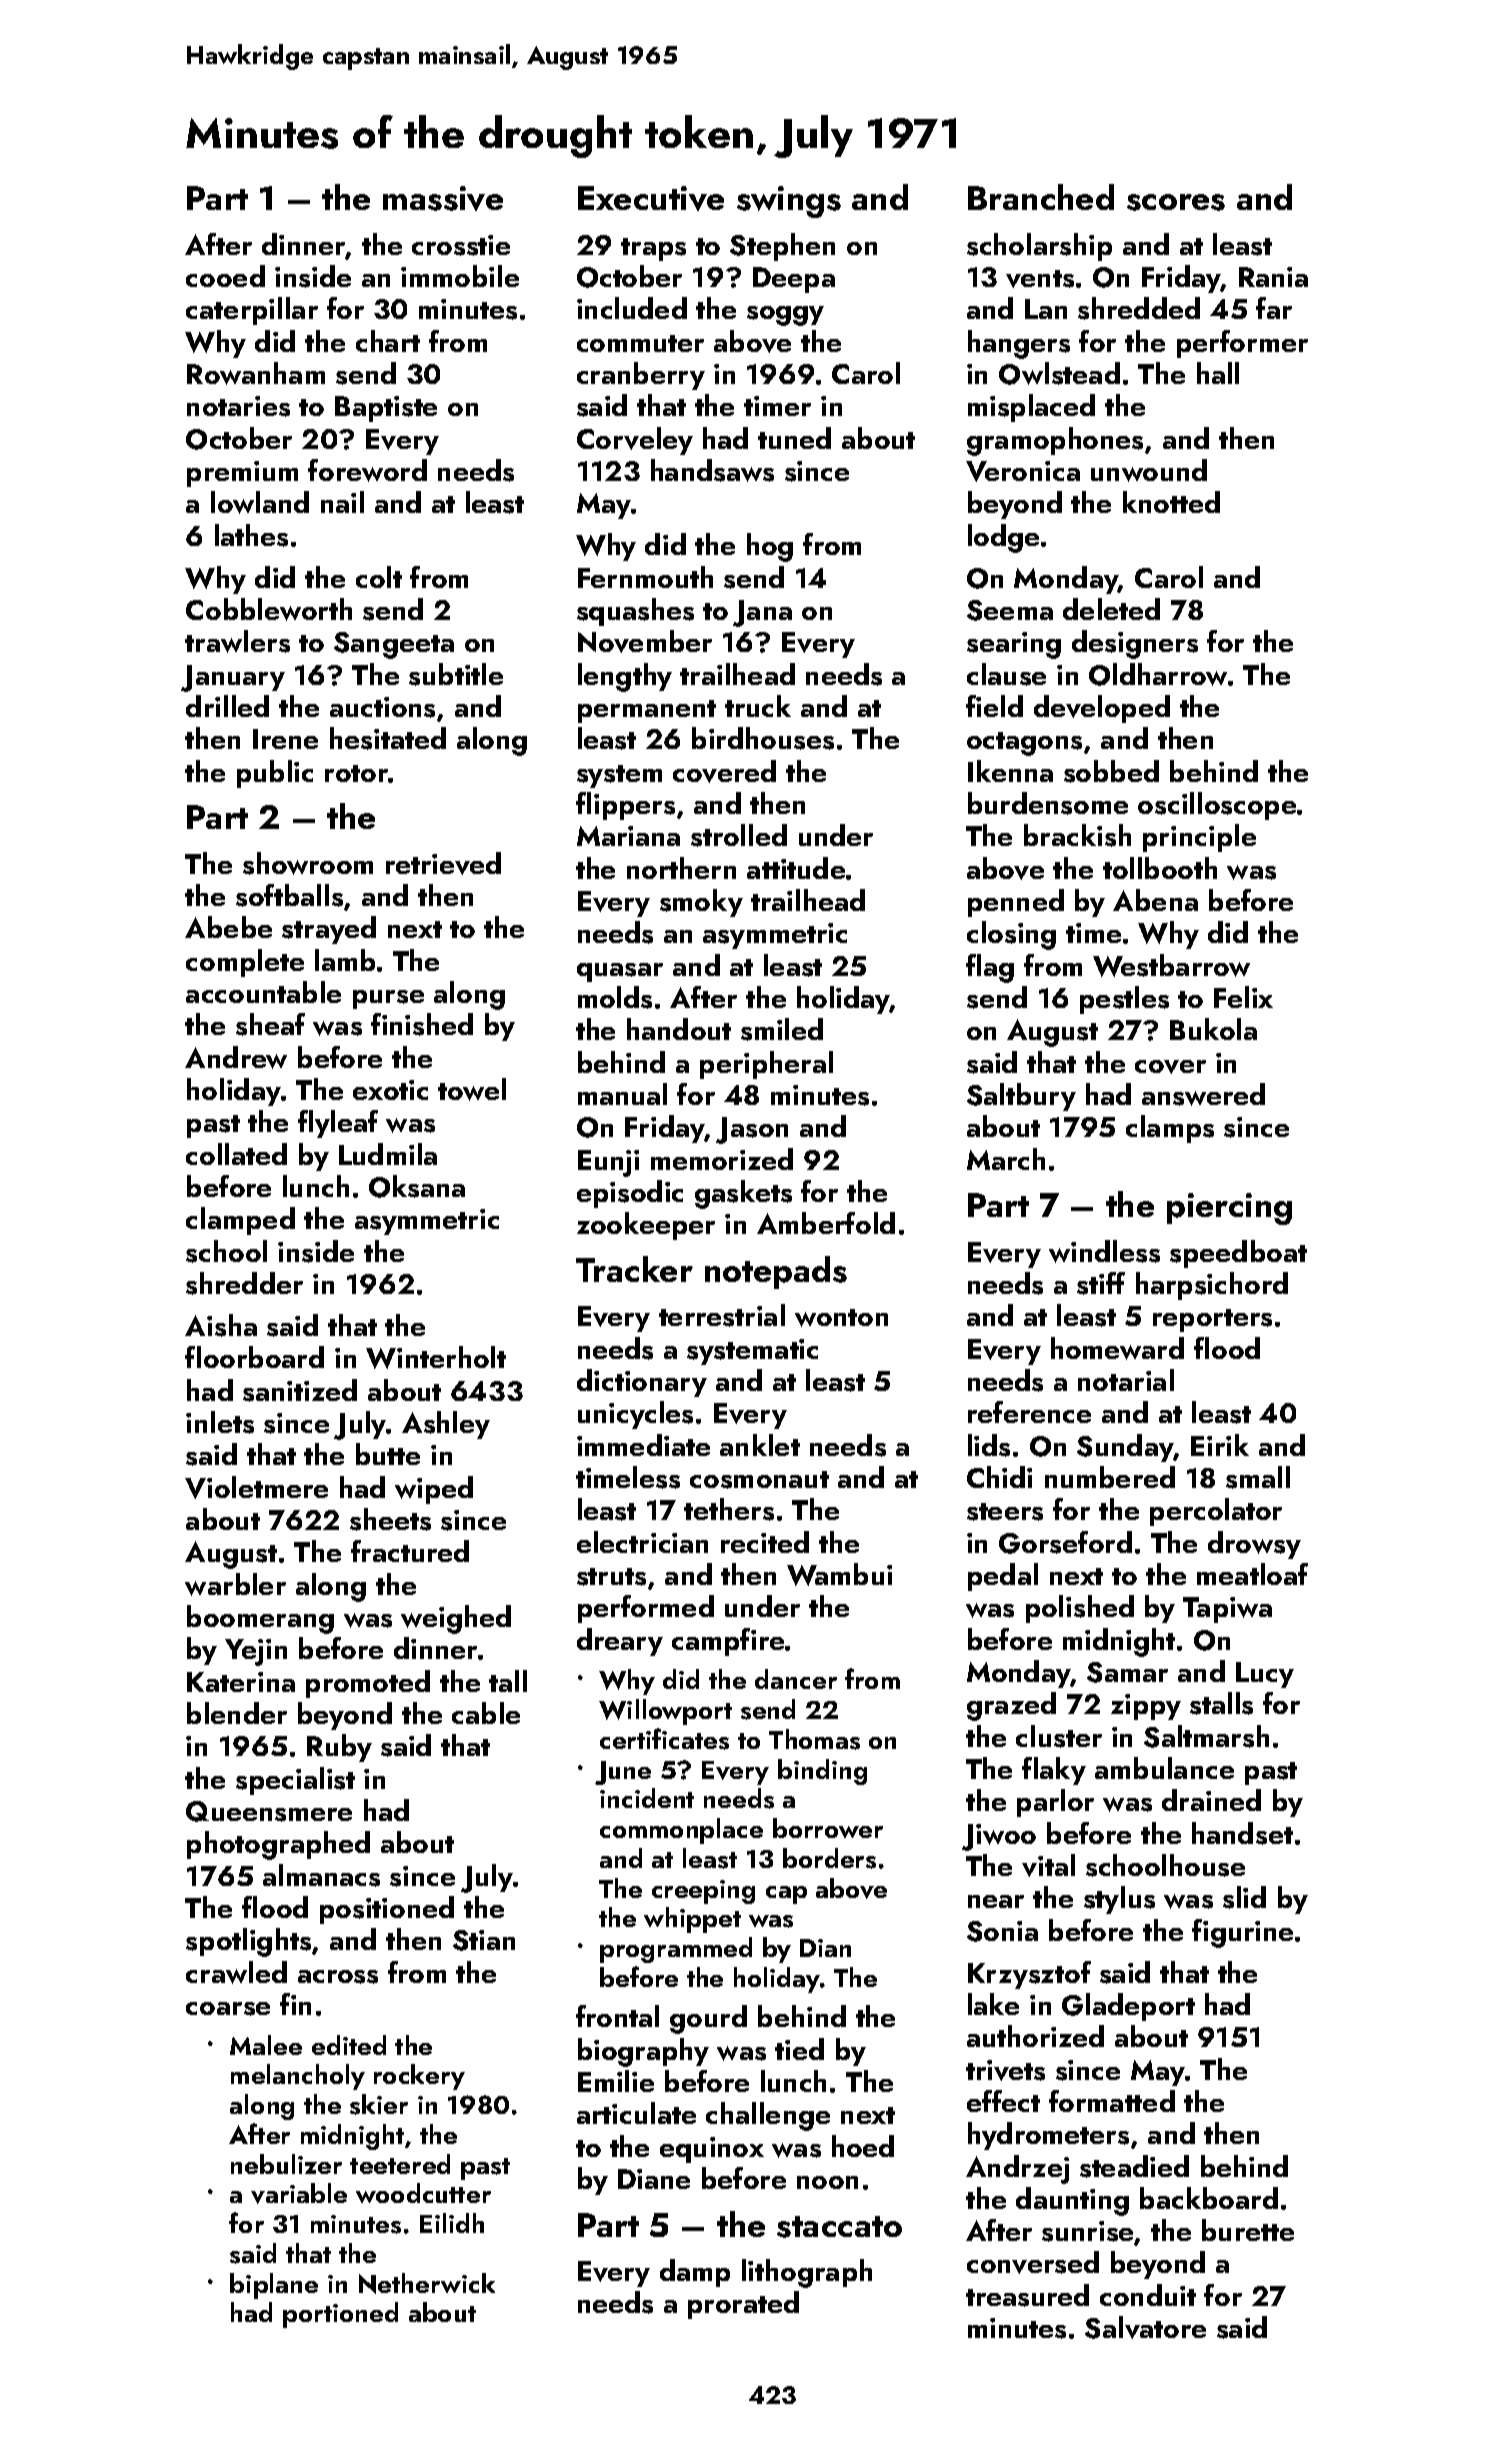 Image resolution: width=1496 pixels, height=2464 pixels. Describe the element at coordinates (1242, 344) in the screenshot. I see `performer` at that location.
